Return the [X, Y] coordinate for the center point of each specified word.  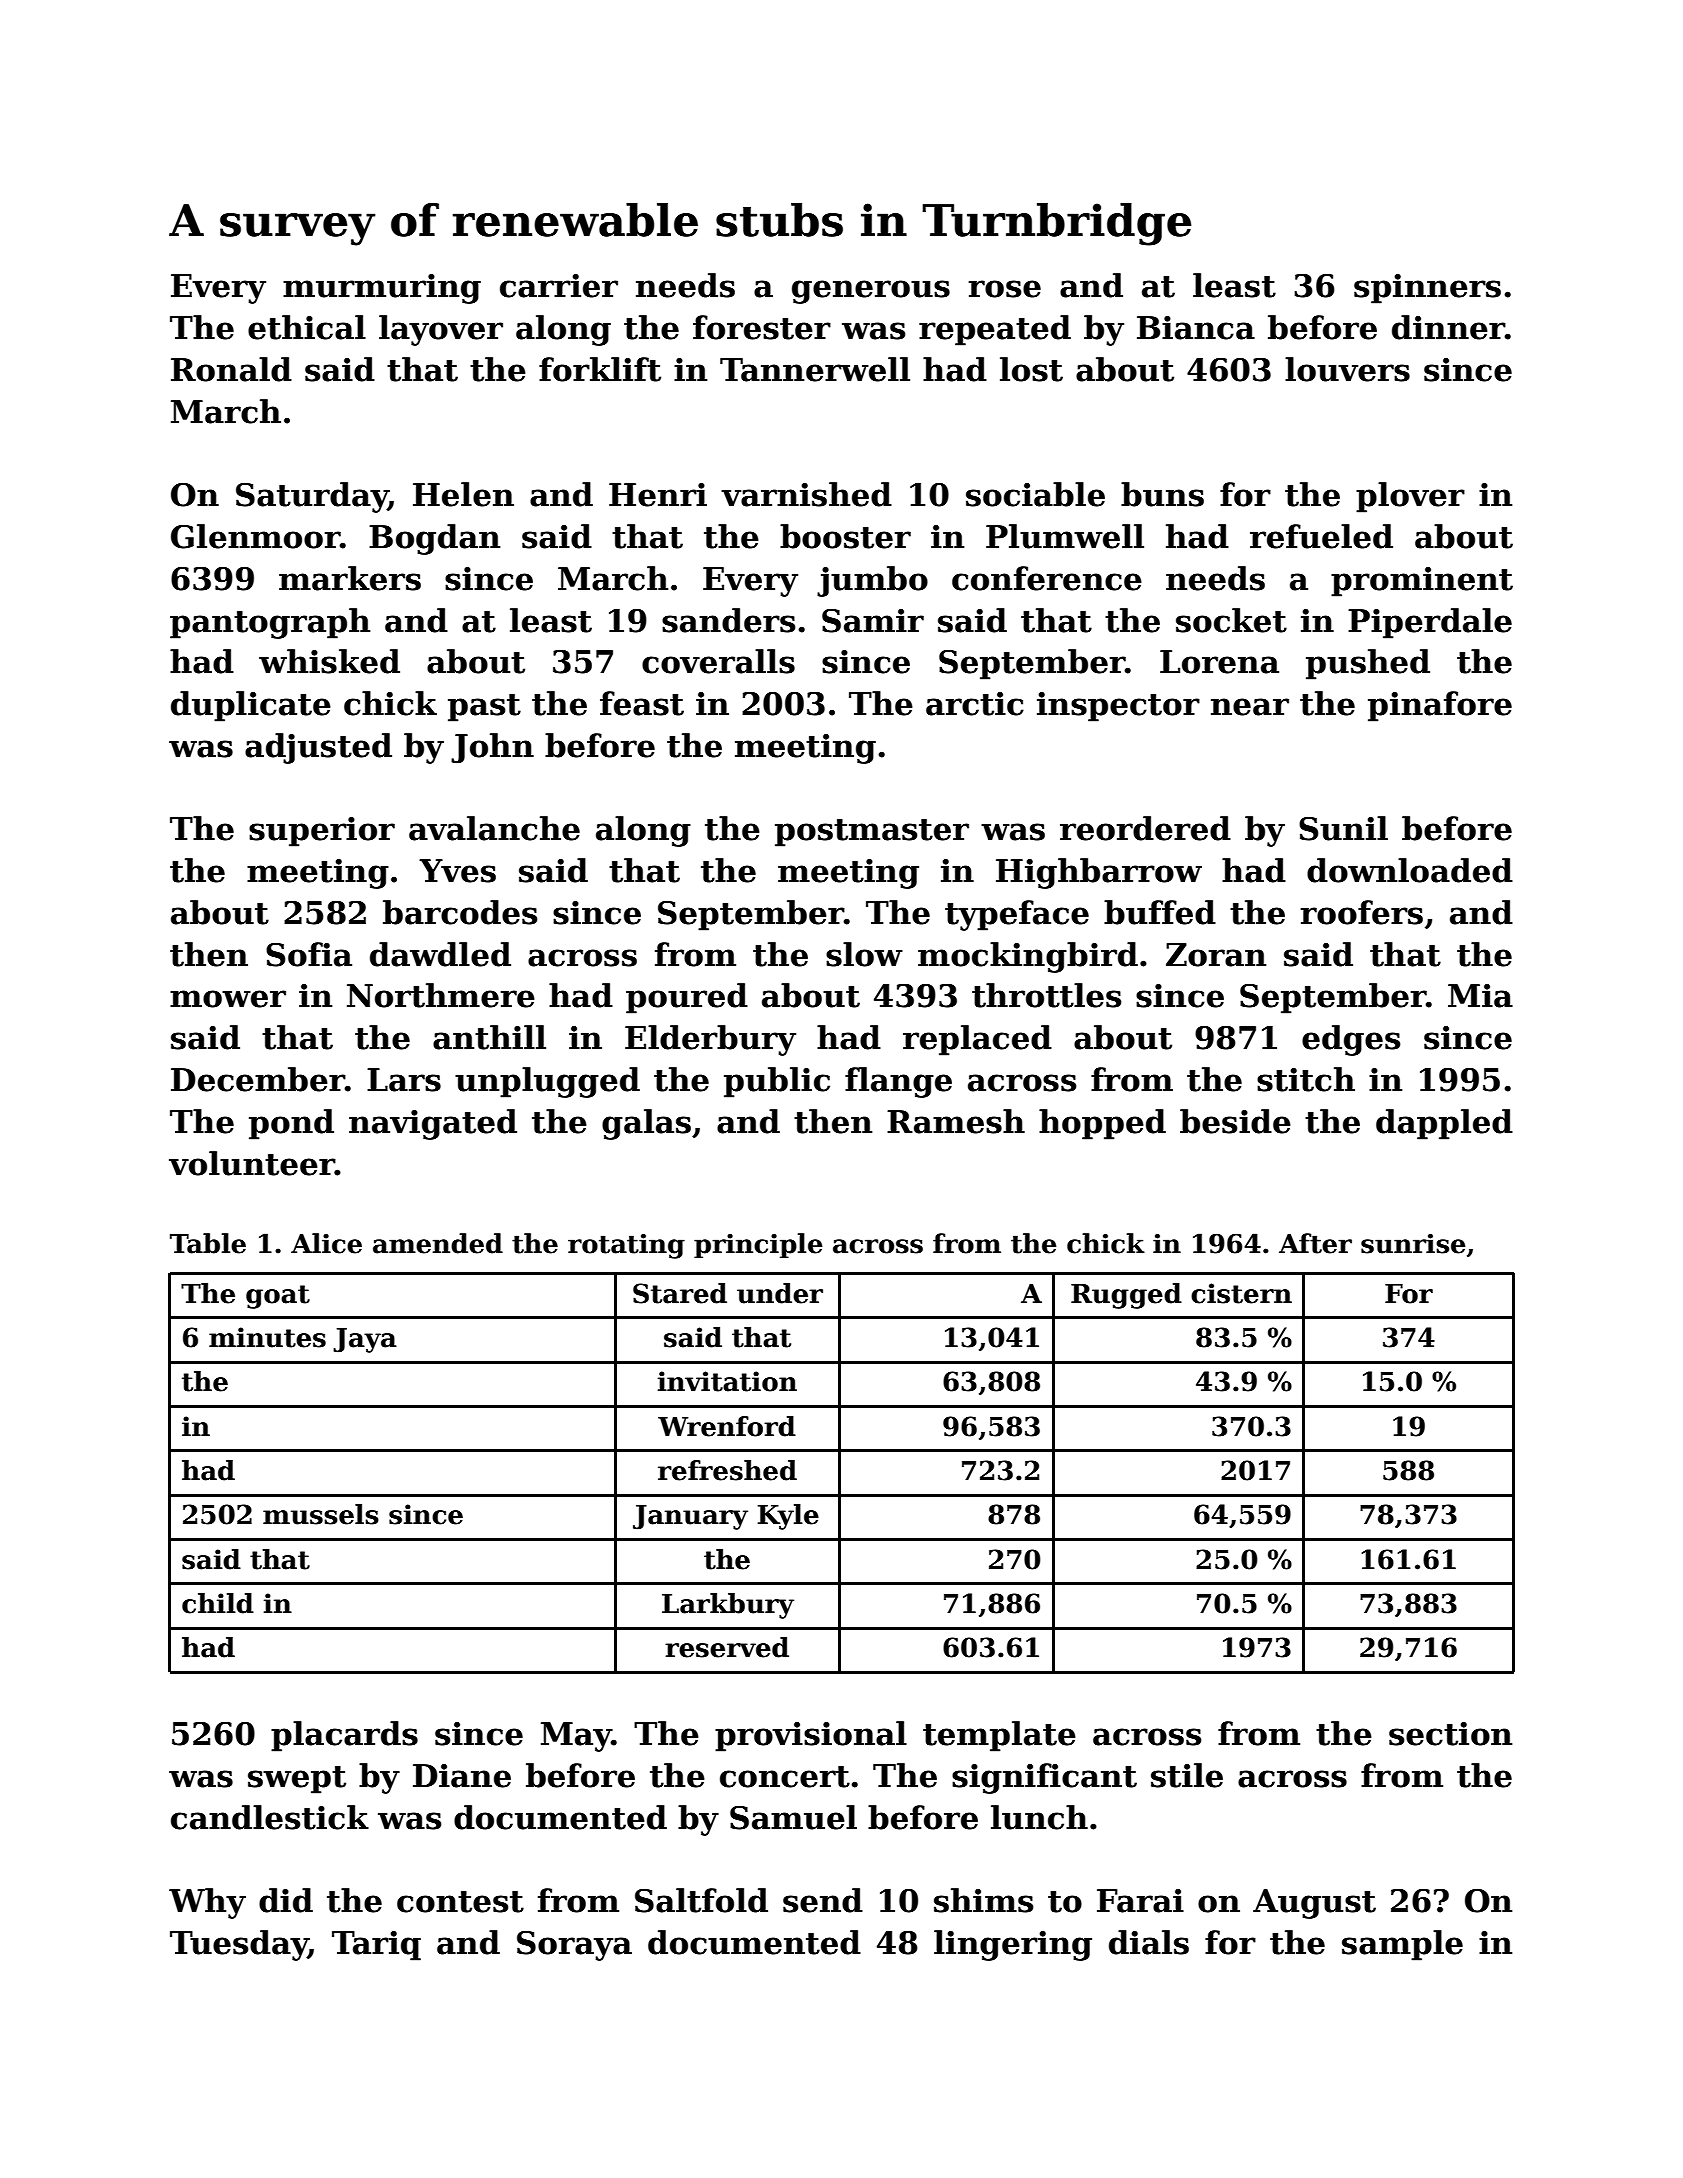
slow [864, 954]
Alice [326, 1243]
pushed [1368, 664]
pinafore [1440, 706]
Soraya [574, 1946]
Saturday [312, 497]
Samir [873, 621]
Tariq [376, 1946]
